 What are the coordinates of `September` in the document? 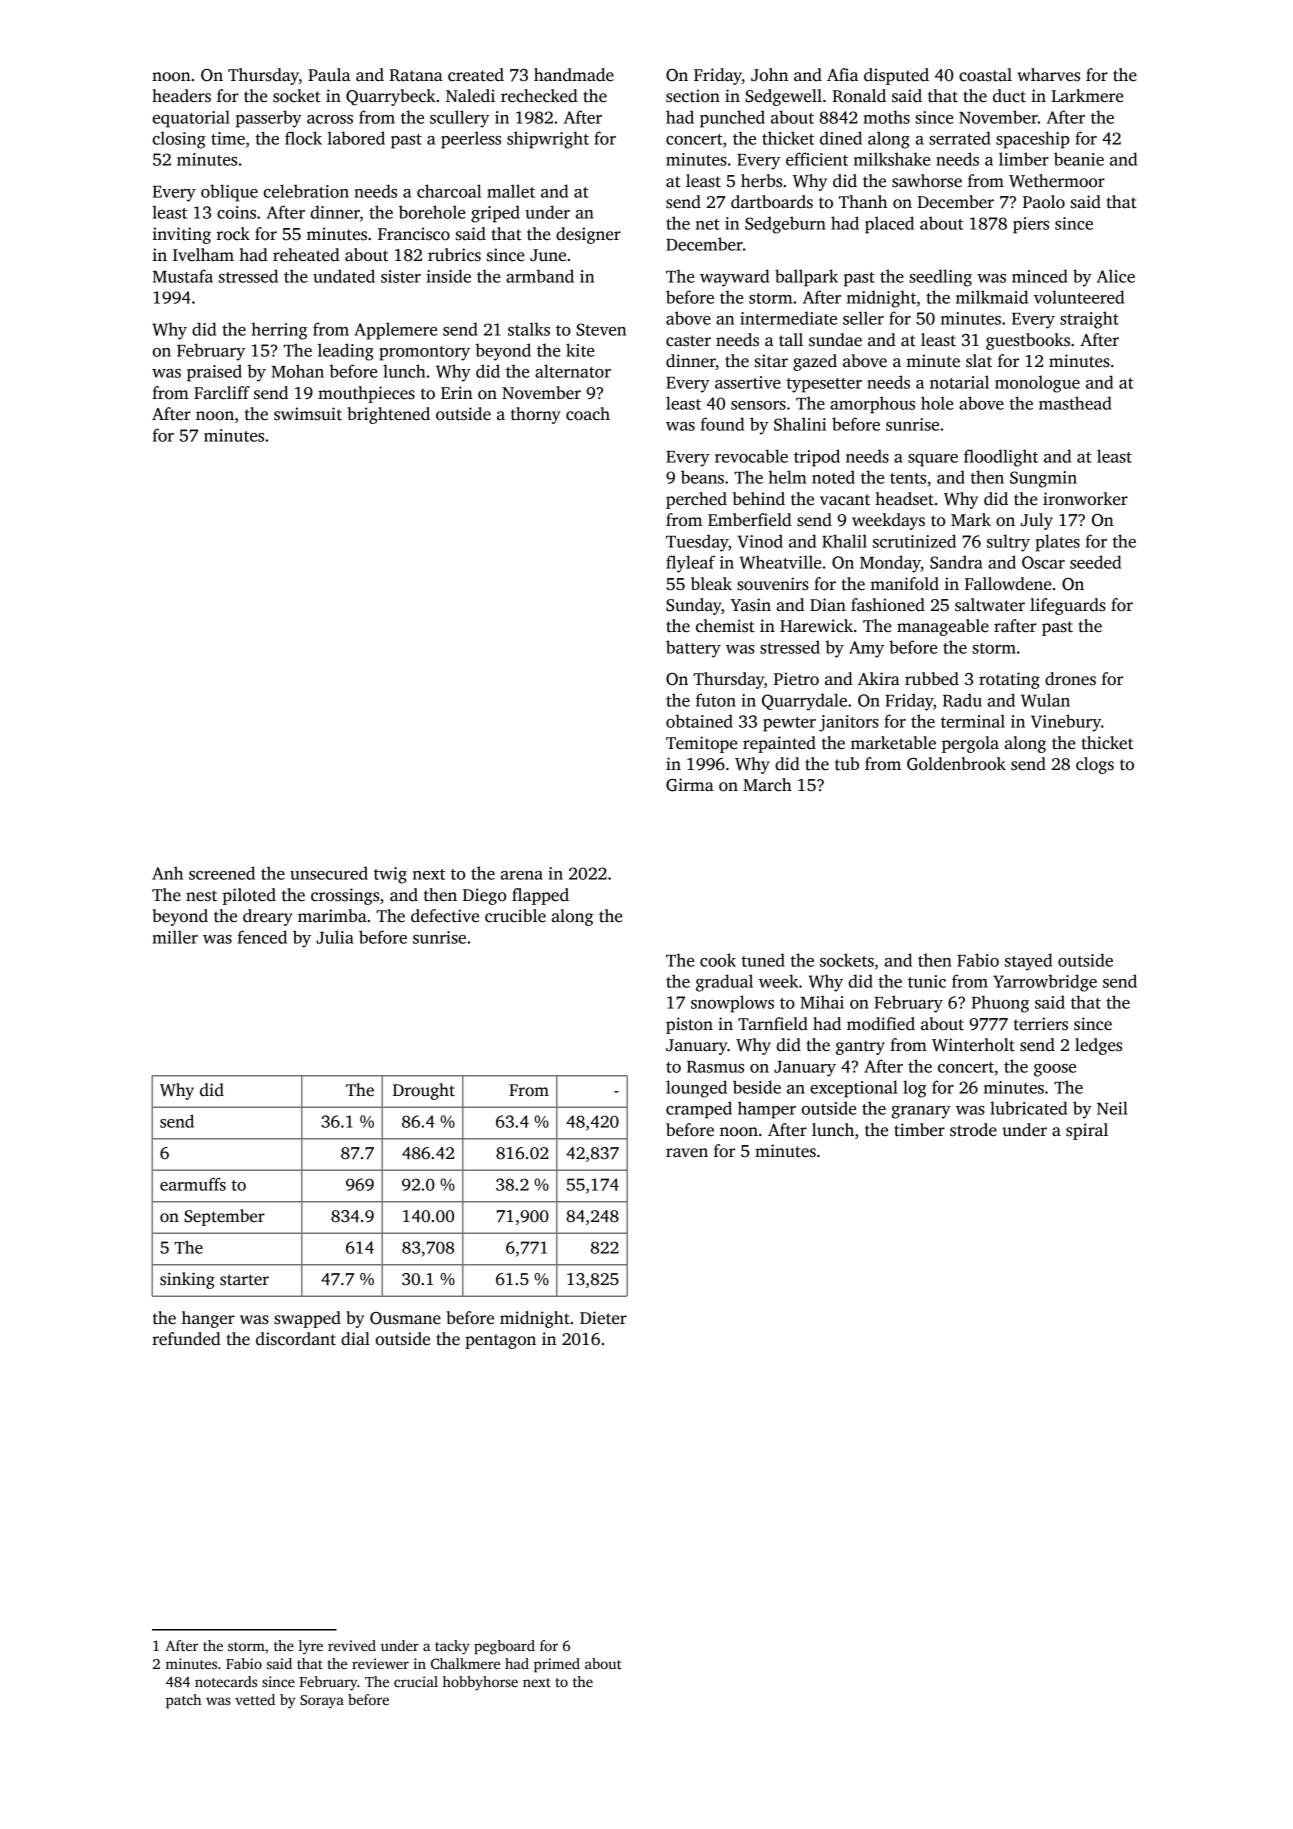 It's located at (224, 1217).
